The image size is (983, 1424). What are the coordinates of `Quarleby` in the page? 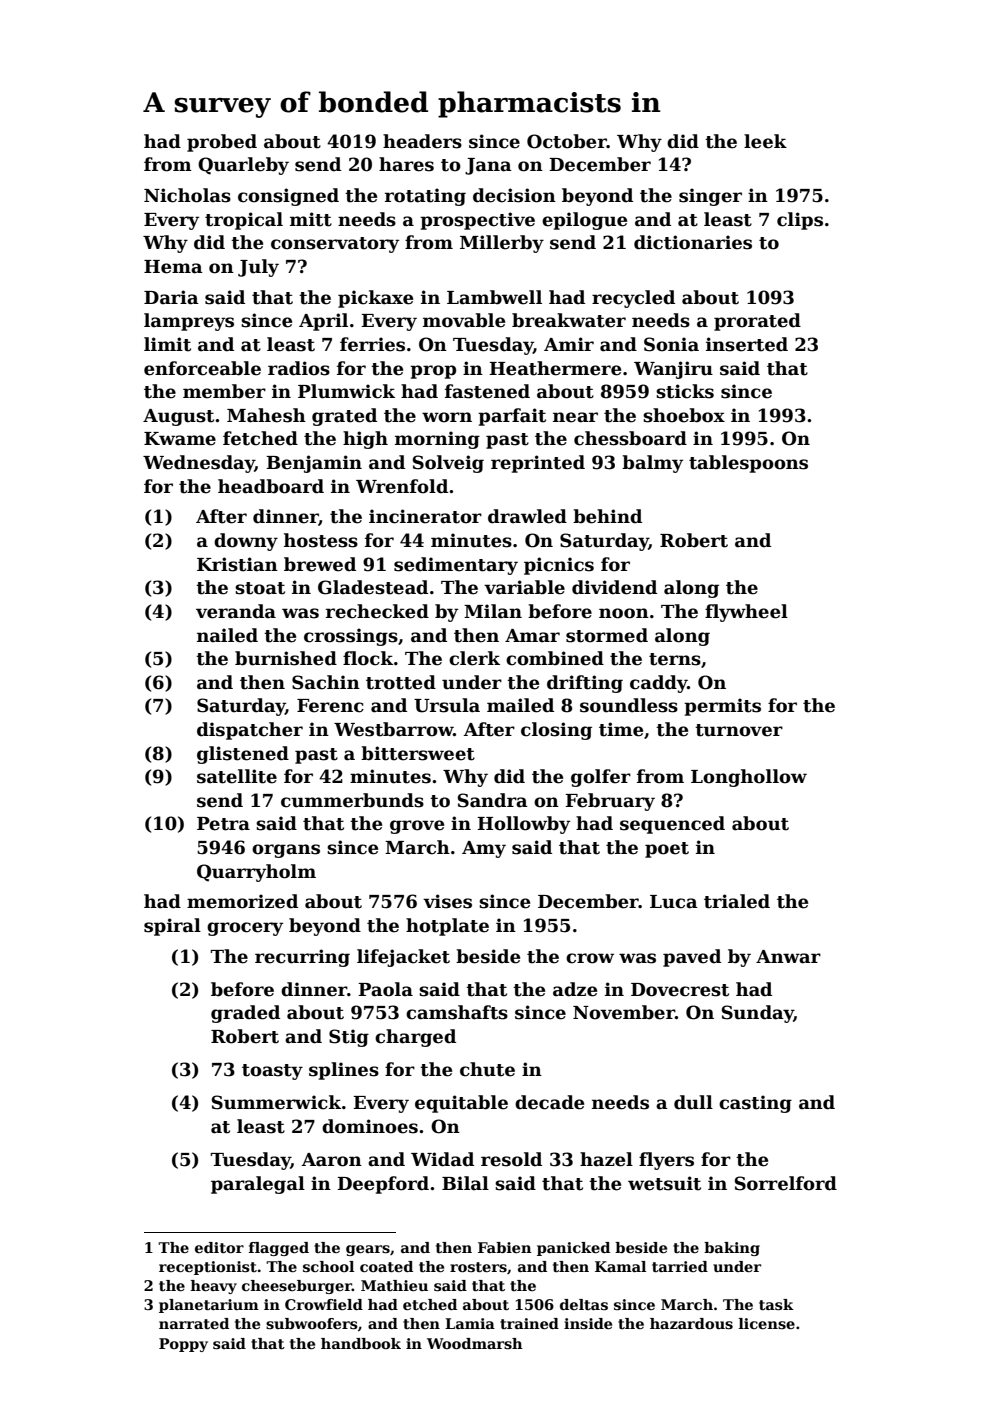 It's located at (243, 166).
